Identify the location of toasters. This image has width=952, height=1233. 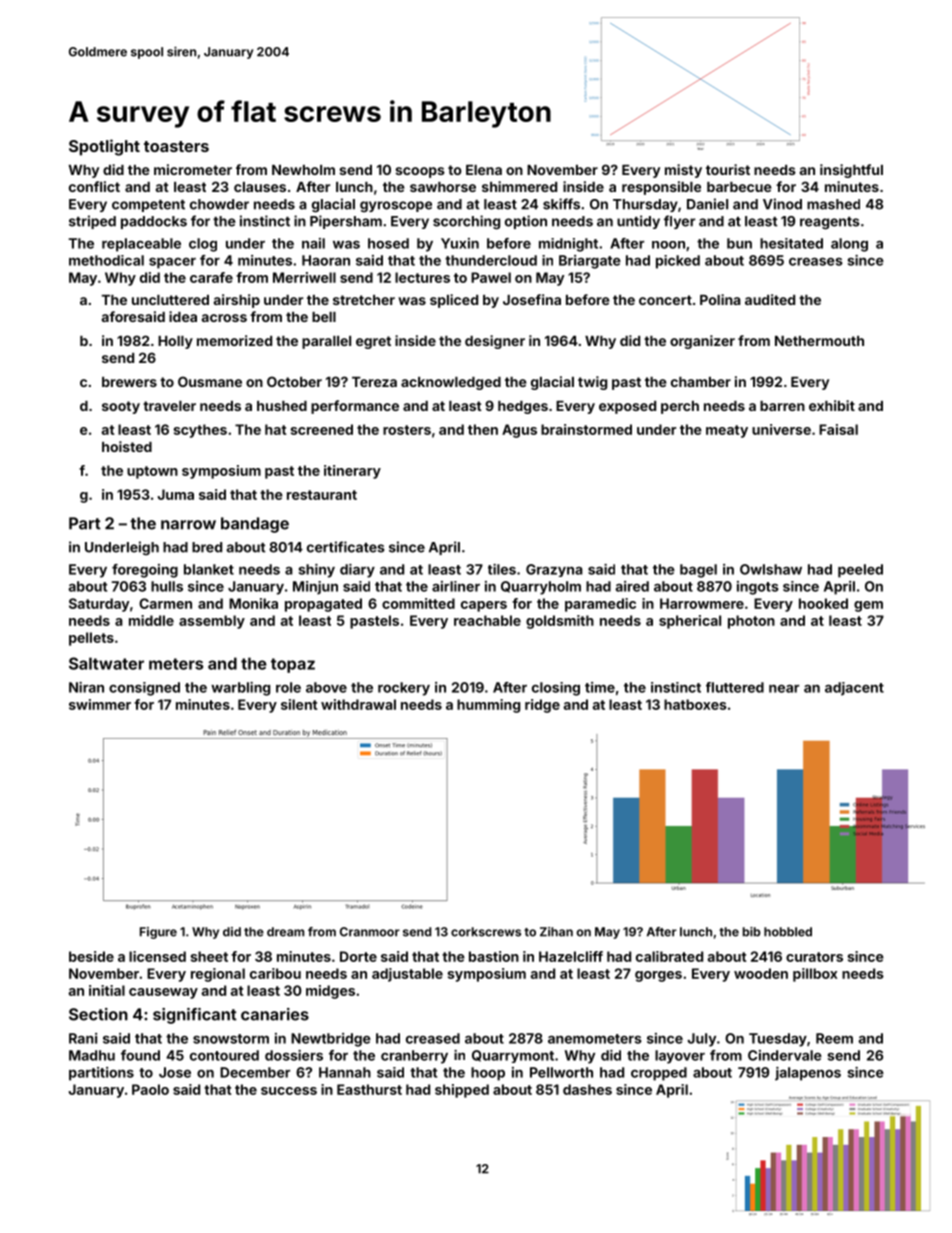
(176, 146).
